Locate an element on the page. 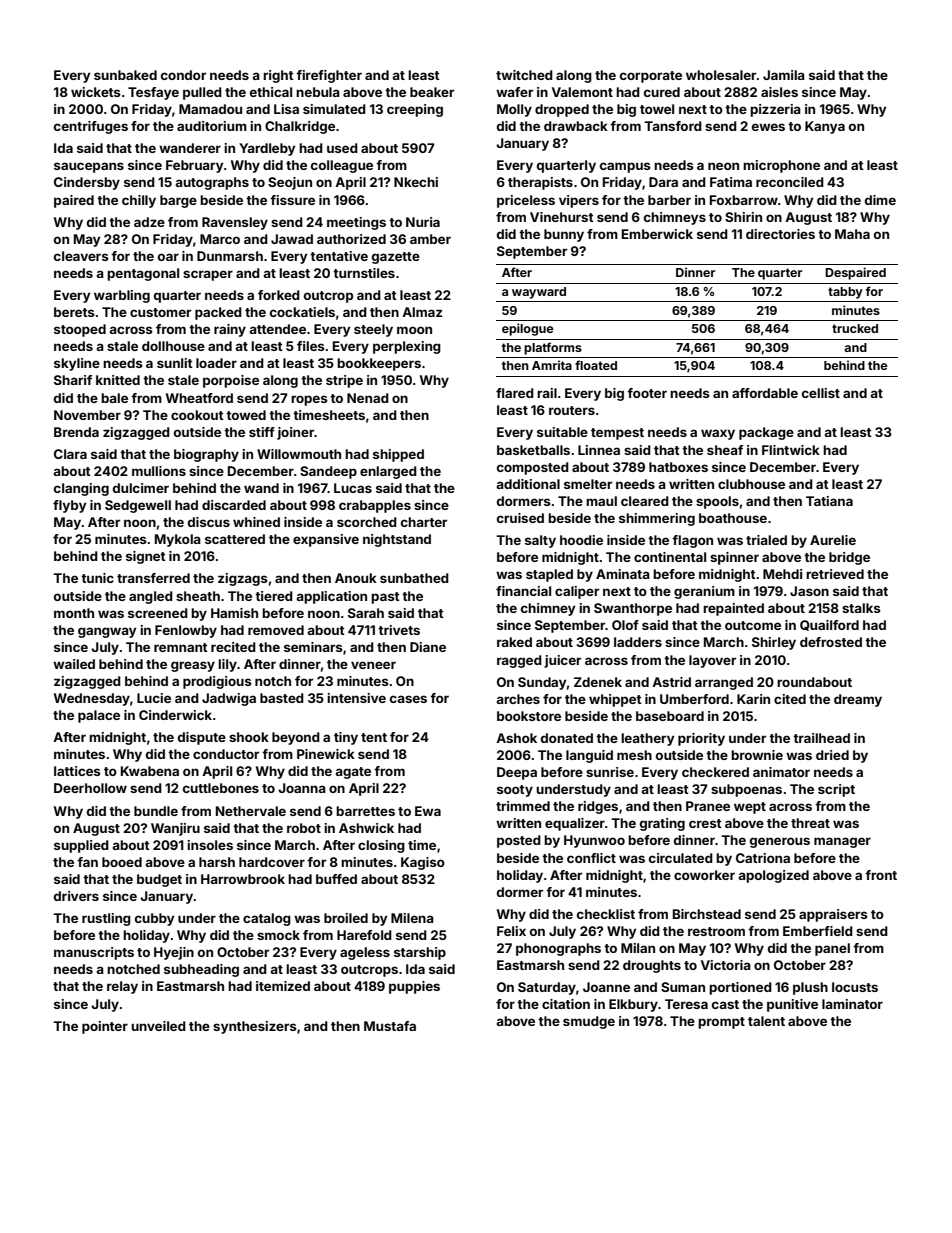 The height and width of the image is (1233, 952). Saturday is located at coordinates (547, 988).
